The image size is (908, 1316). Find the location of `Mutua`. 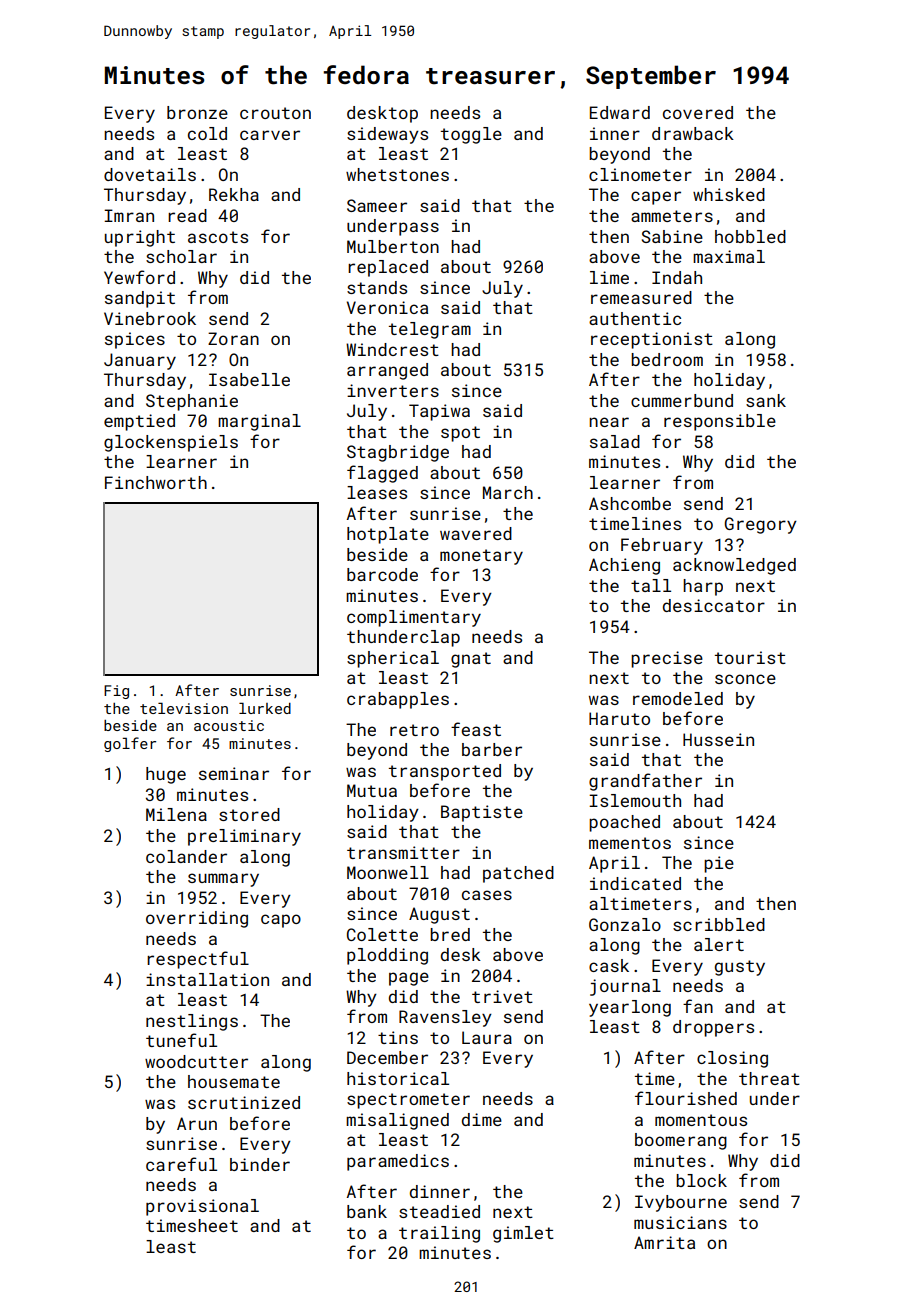

Mutua is located at coordinates (372, 790).
